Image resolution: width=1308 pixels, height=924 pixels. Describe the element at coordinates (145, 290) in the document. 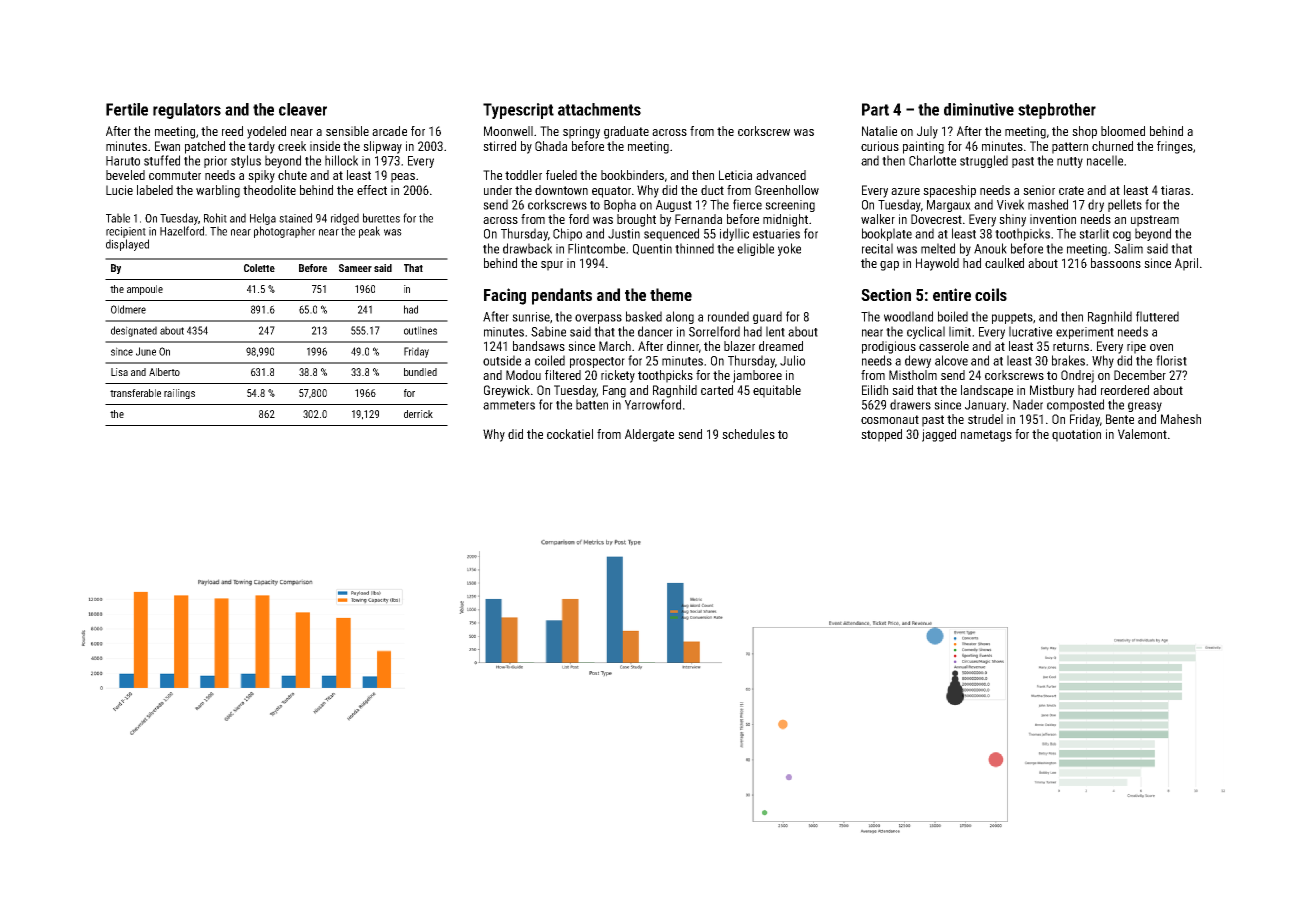

I see `ampoule` at that location.
